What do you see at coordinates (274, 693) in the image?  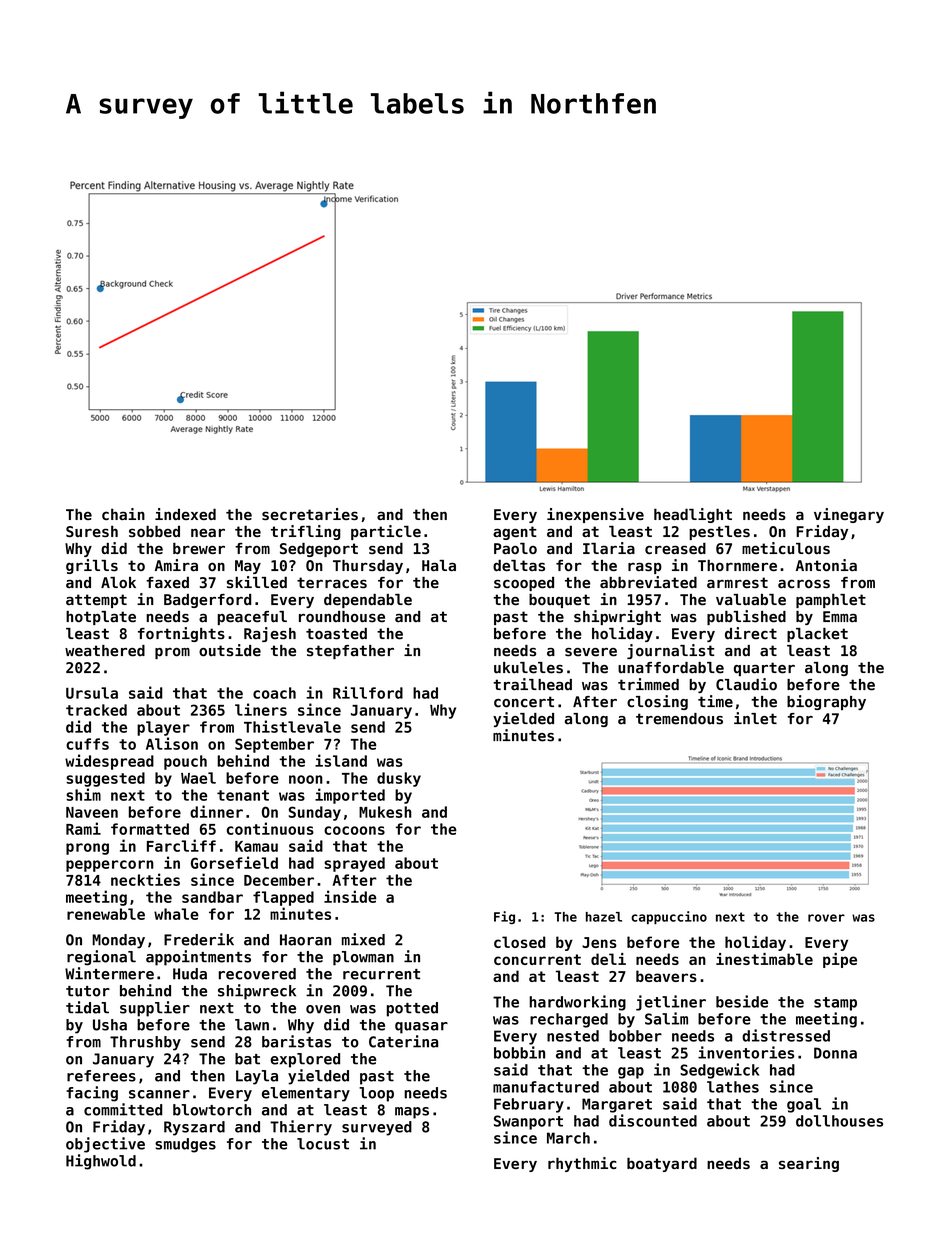 I see `coach` at bounding box center [274, 693].
